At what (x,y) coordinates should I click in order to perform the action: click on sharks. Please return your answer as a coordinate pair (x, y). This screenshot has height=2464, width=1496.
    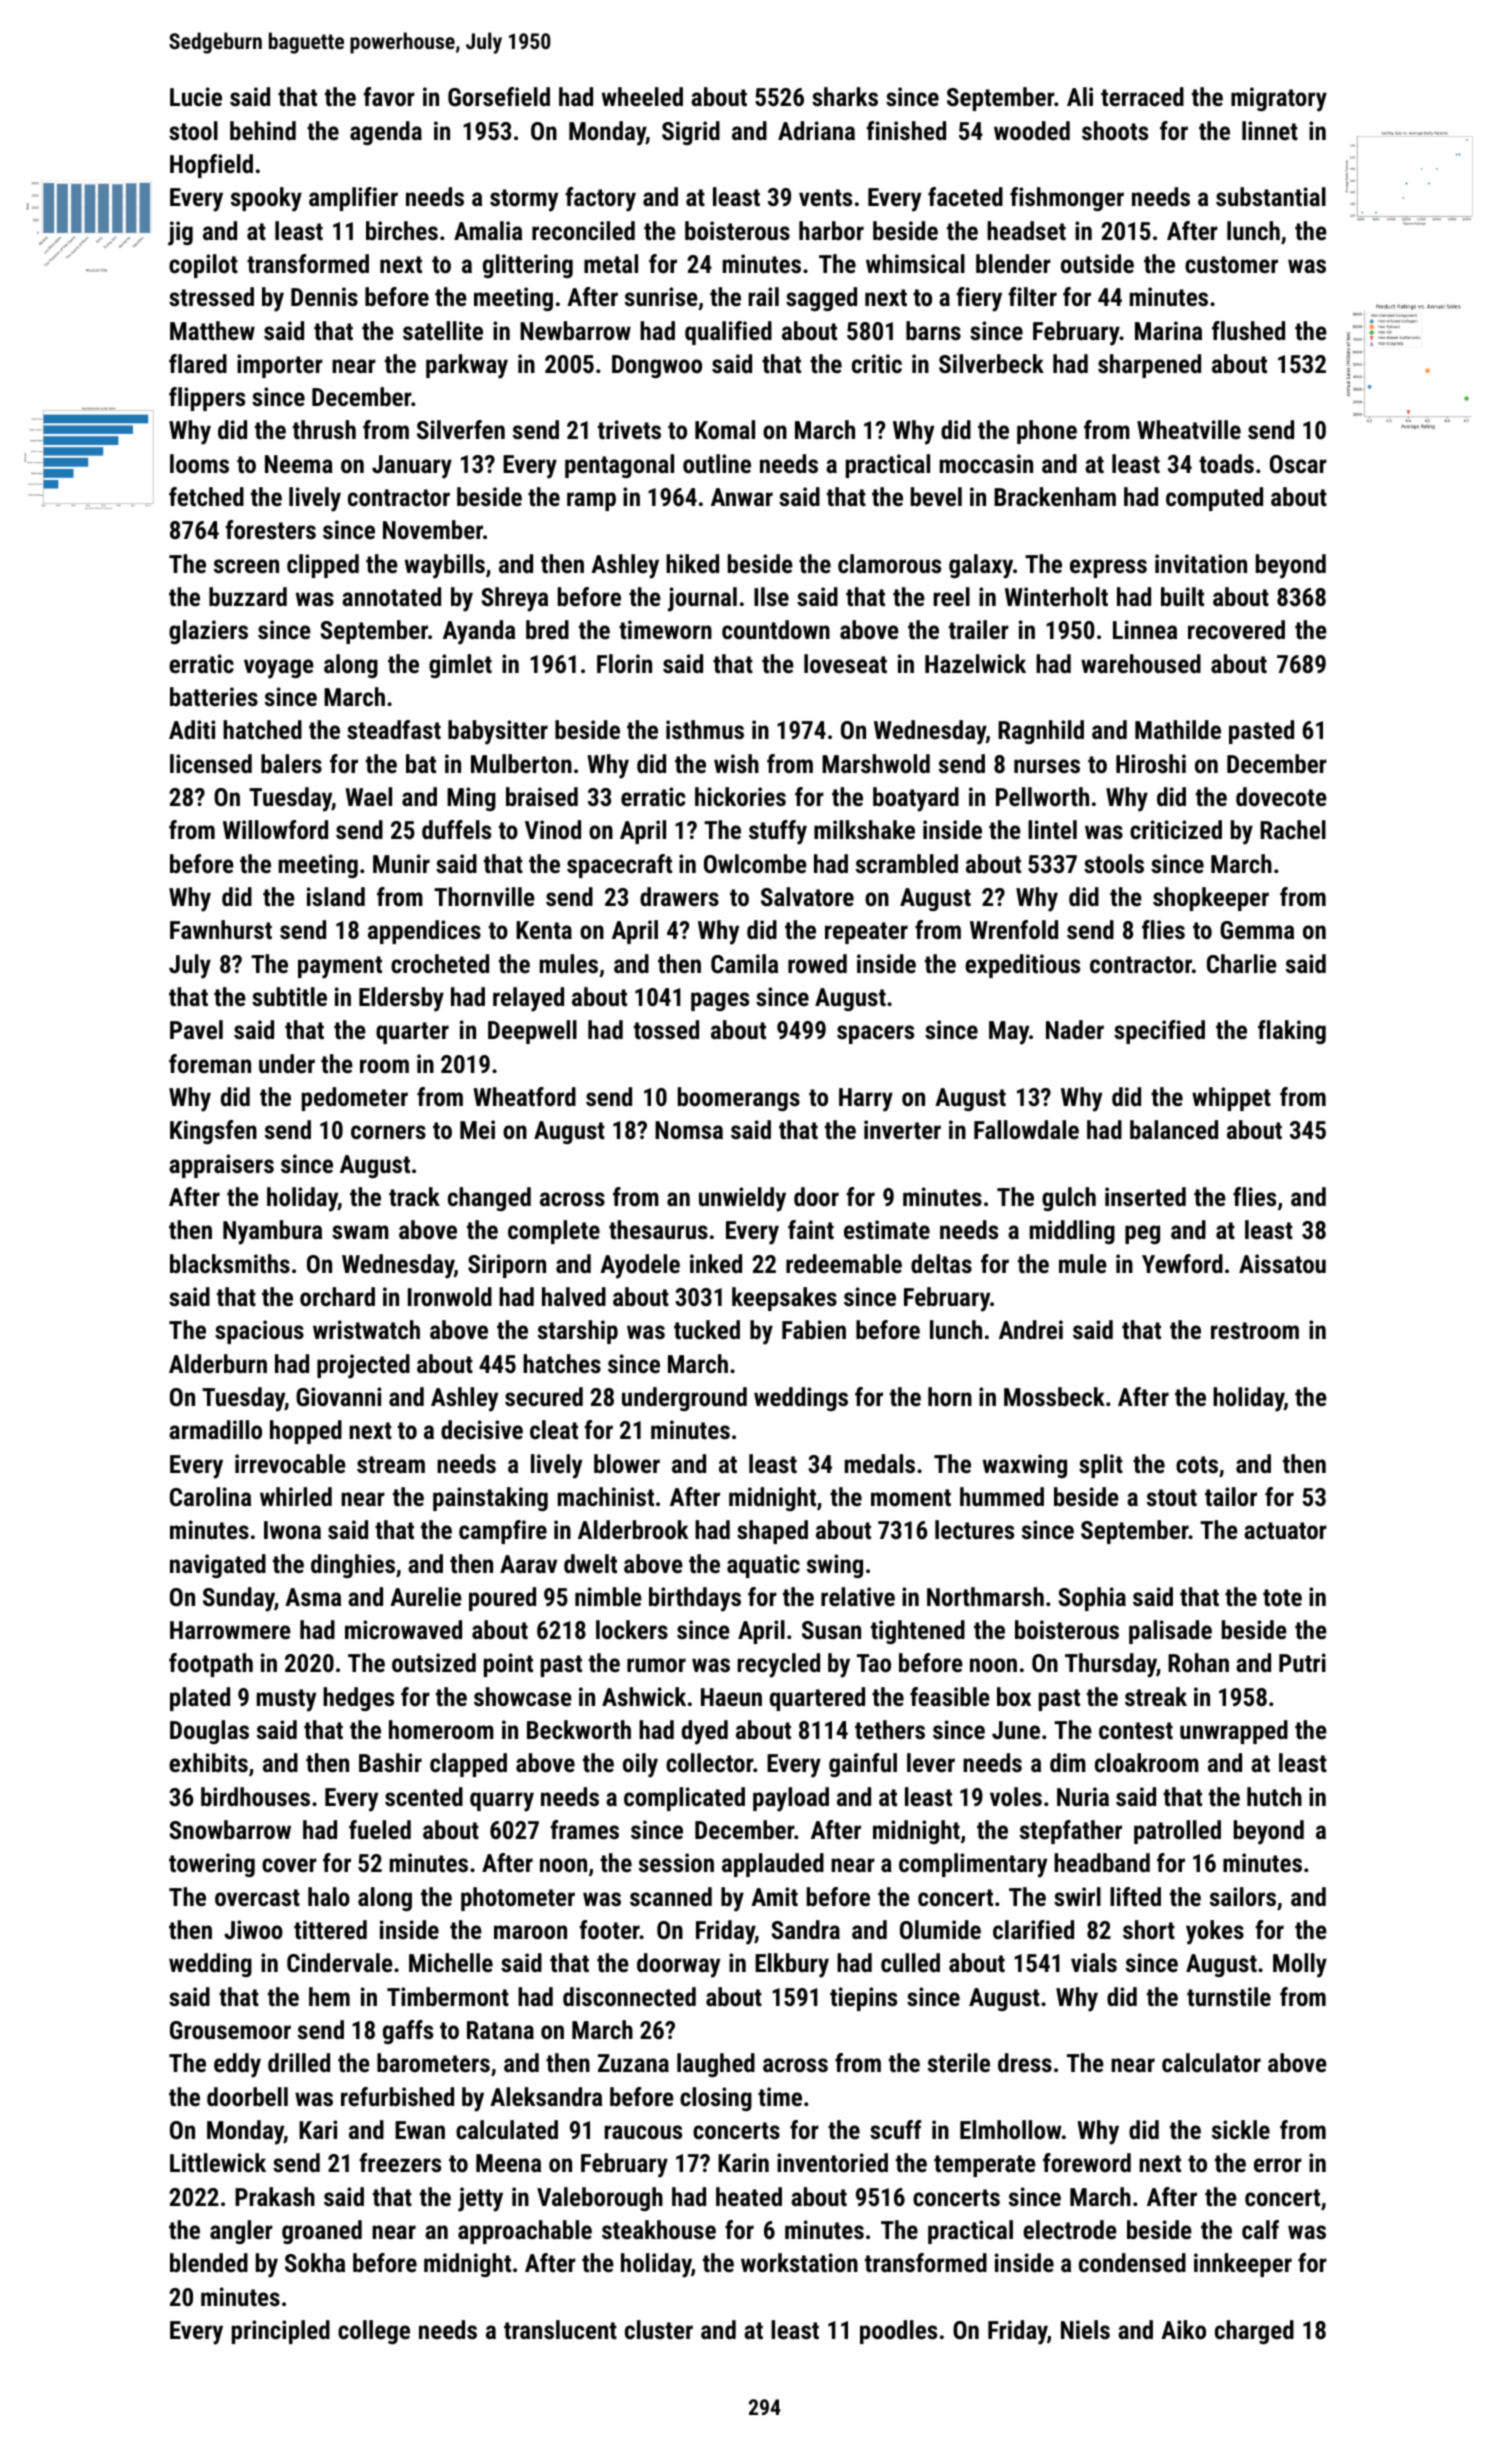
    Looking at the image, I should click on (845, 96).
